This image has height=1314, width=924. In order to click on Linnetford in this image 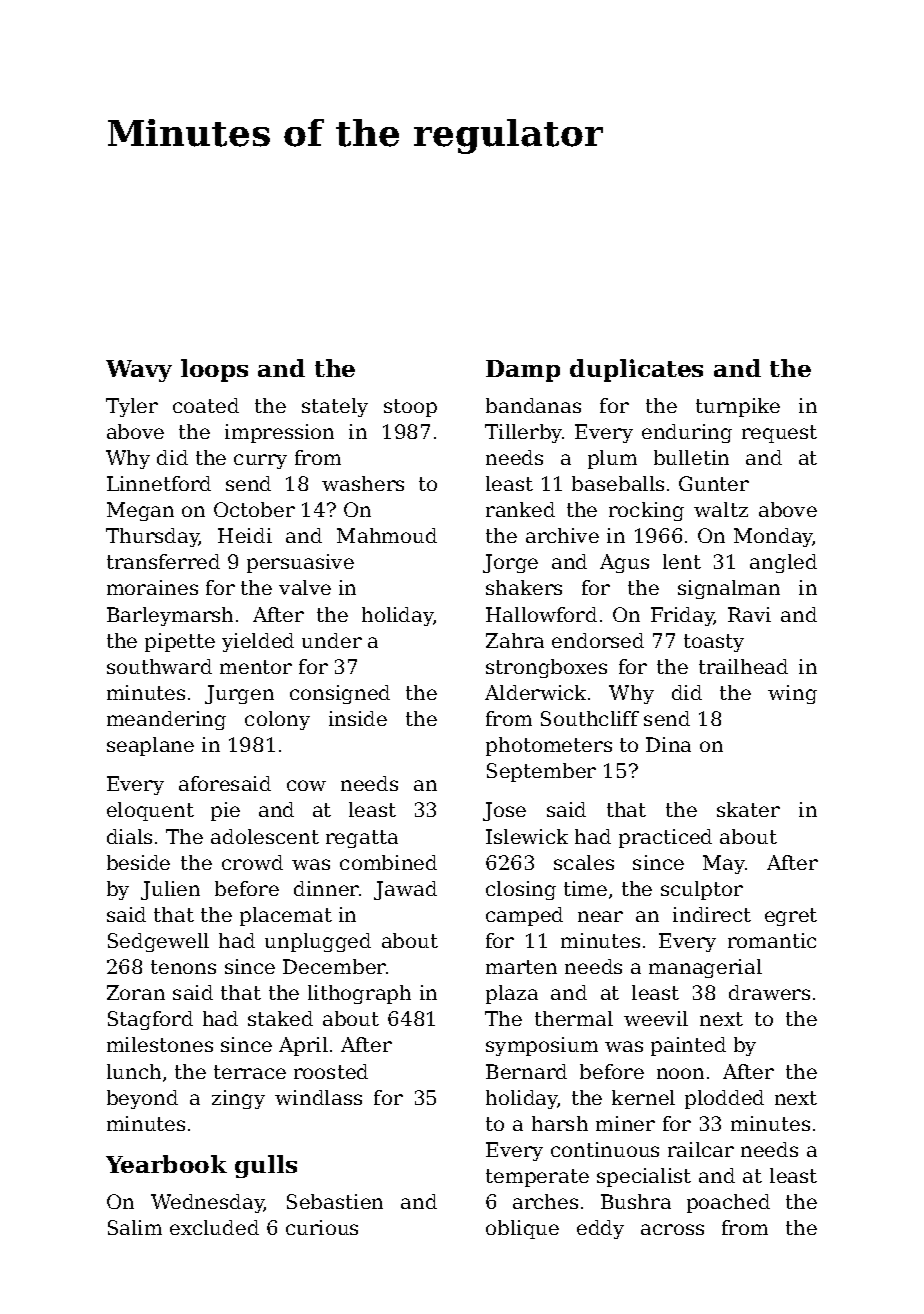, I will do `click(159, 483)`.
